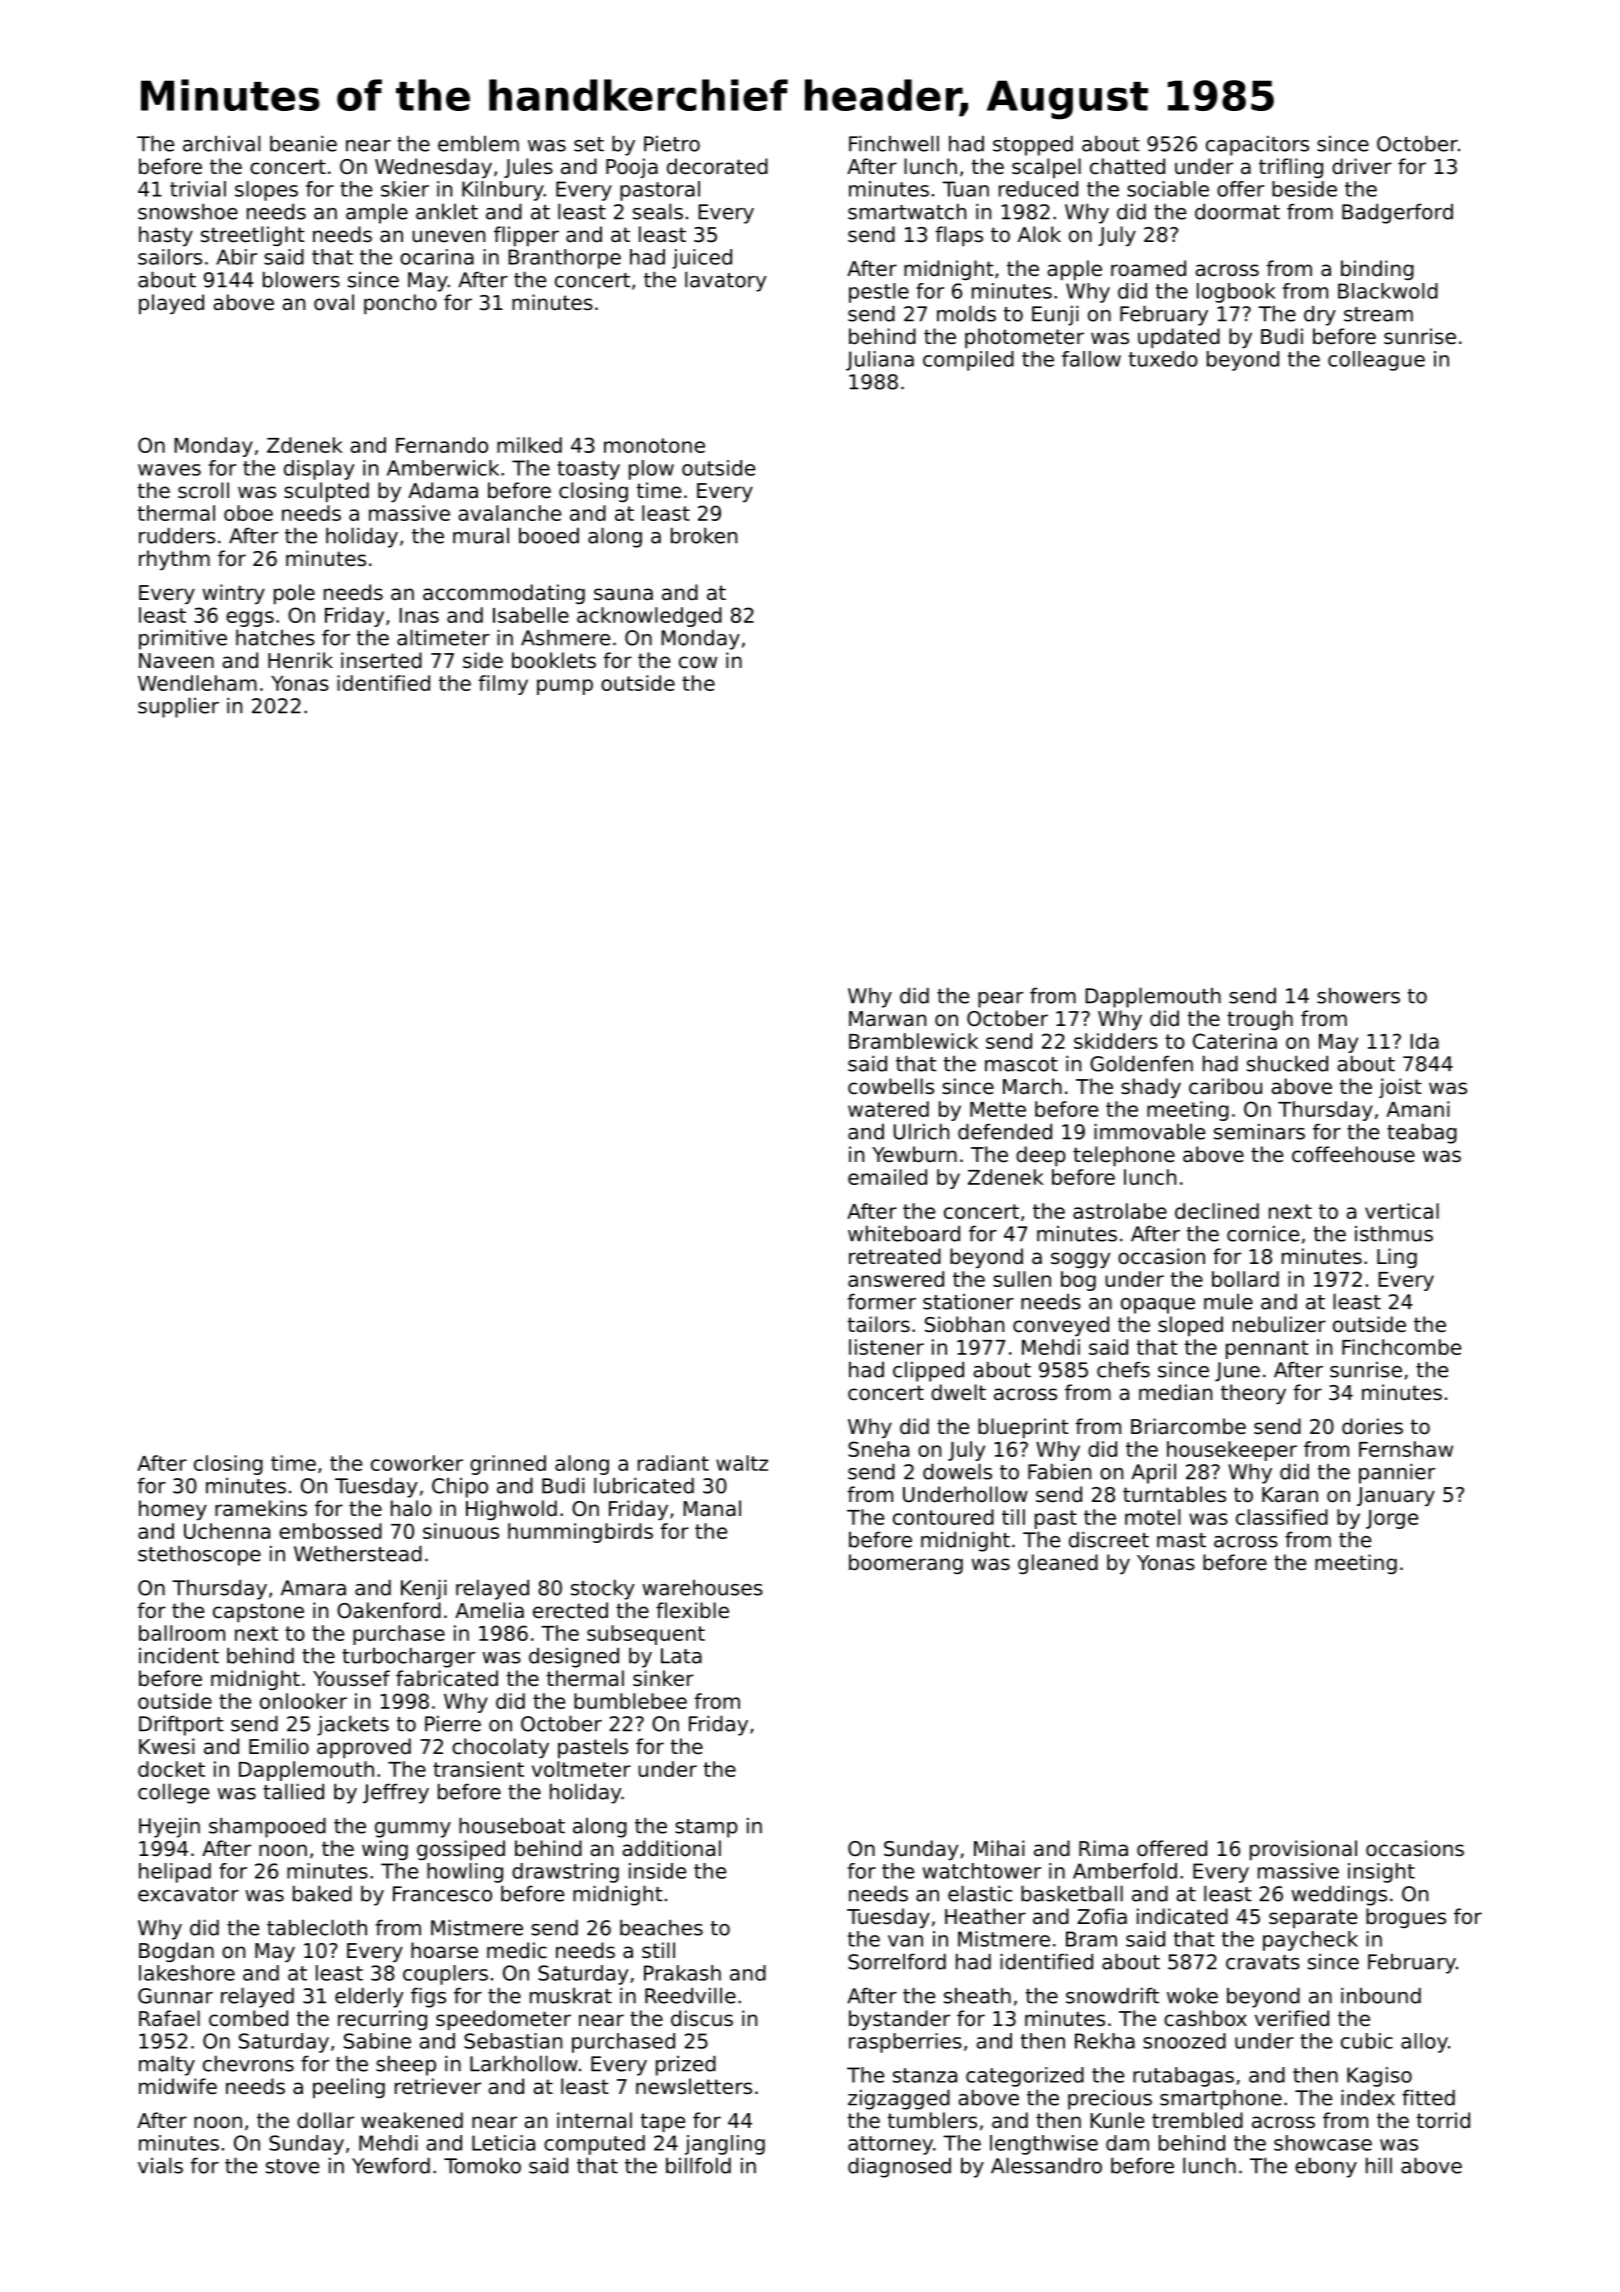 This screenshot has height=2292, width=1620. I want to click on showers, so click(1358, 995).
